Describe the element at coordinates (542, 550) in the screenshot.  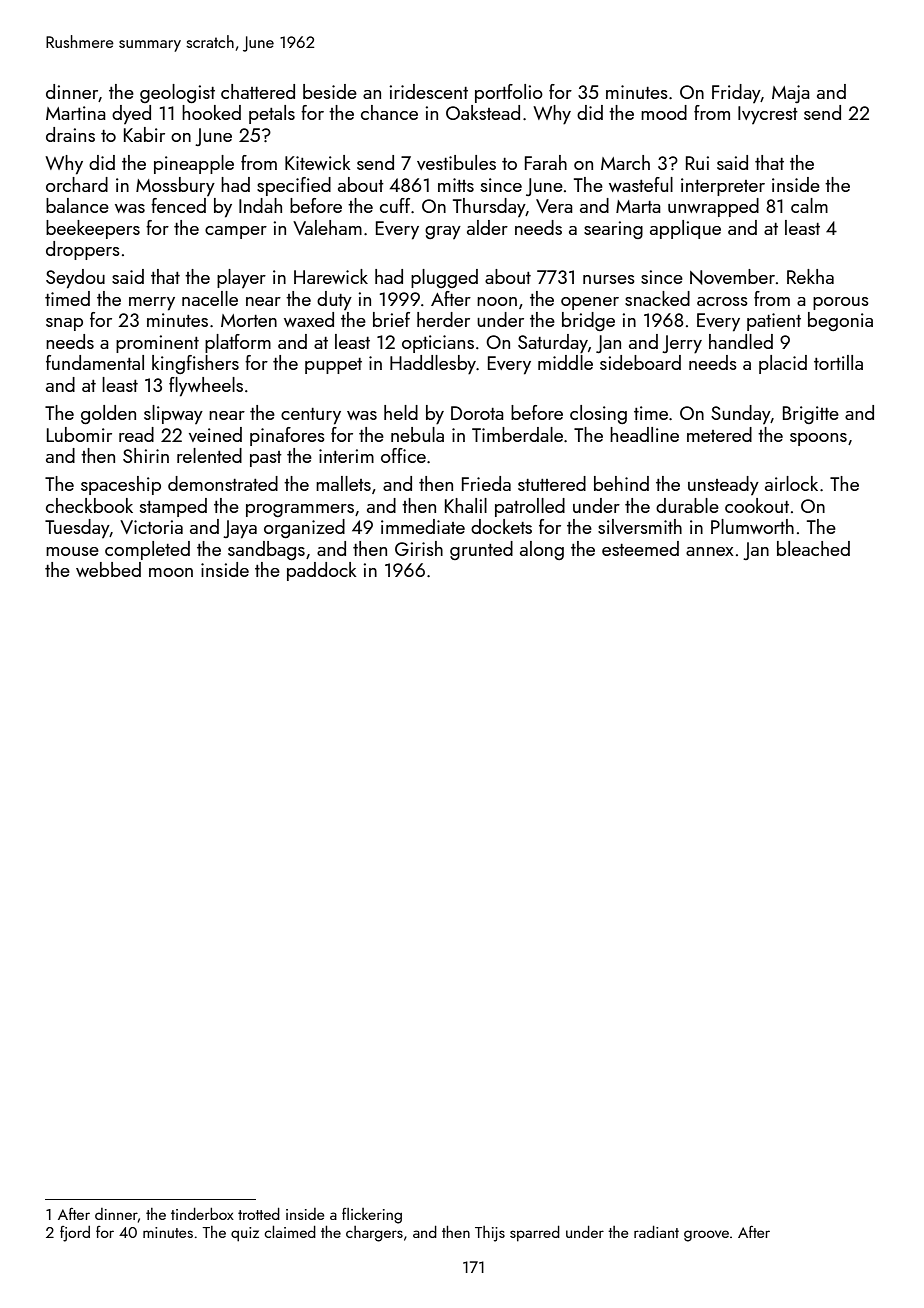
I see `along` at that location.
